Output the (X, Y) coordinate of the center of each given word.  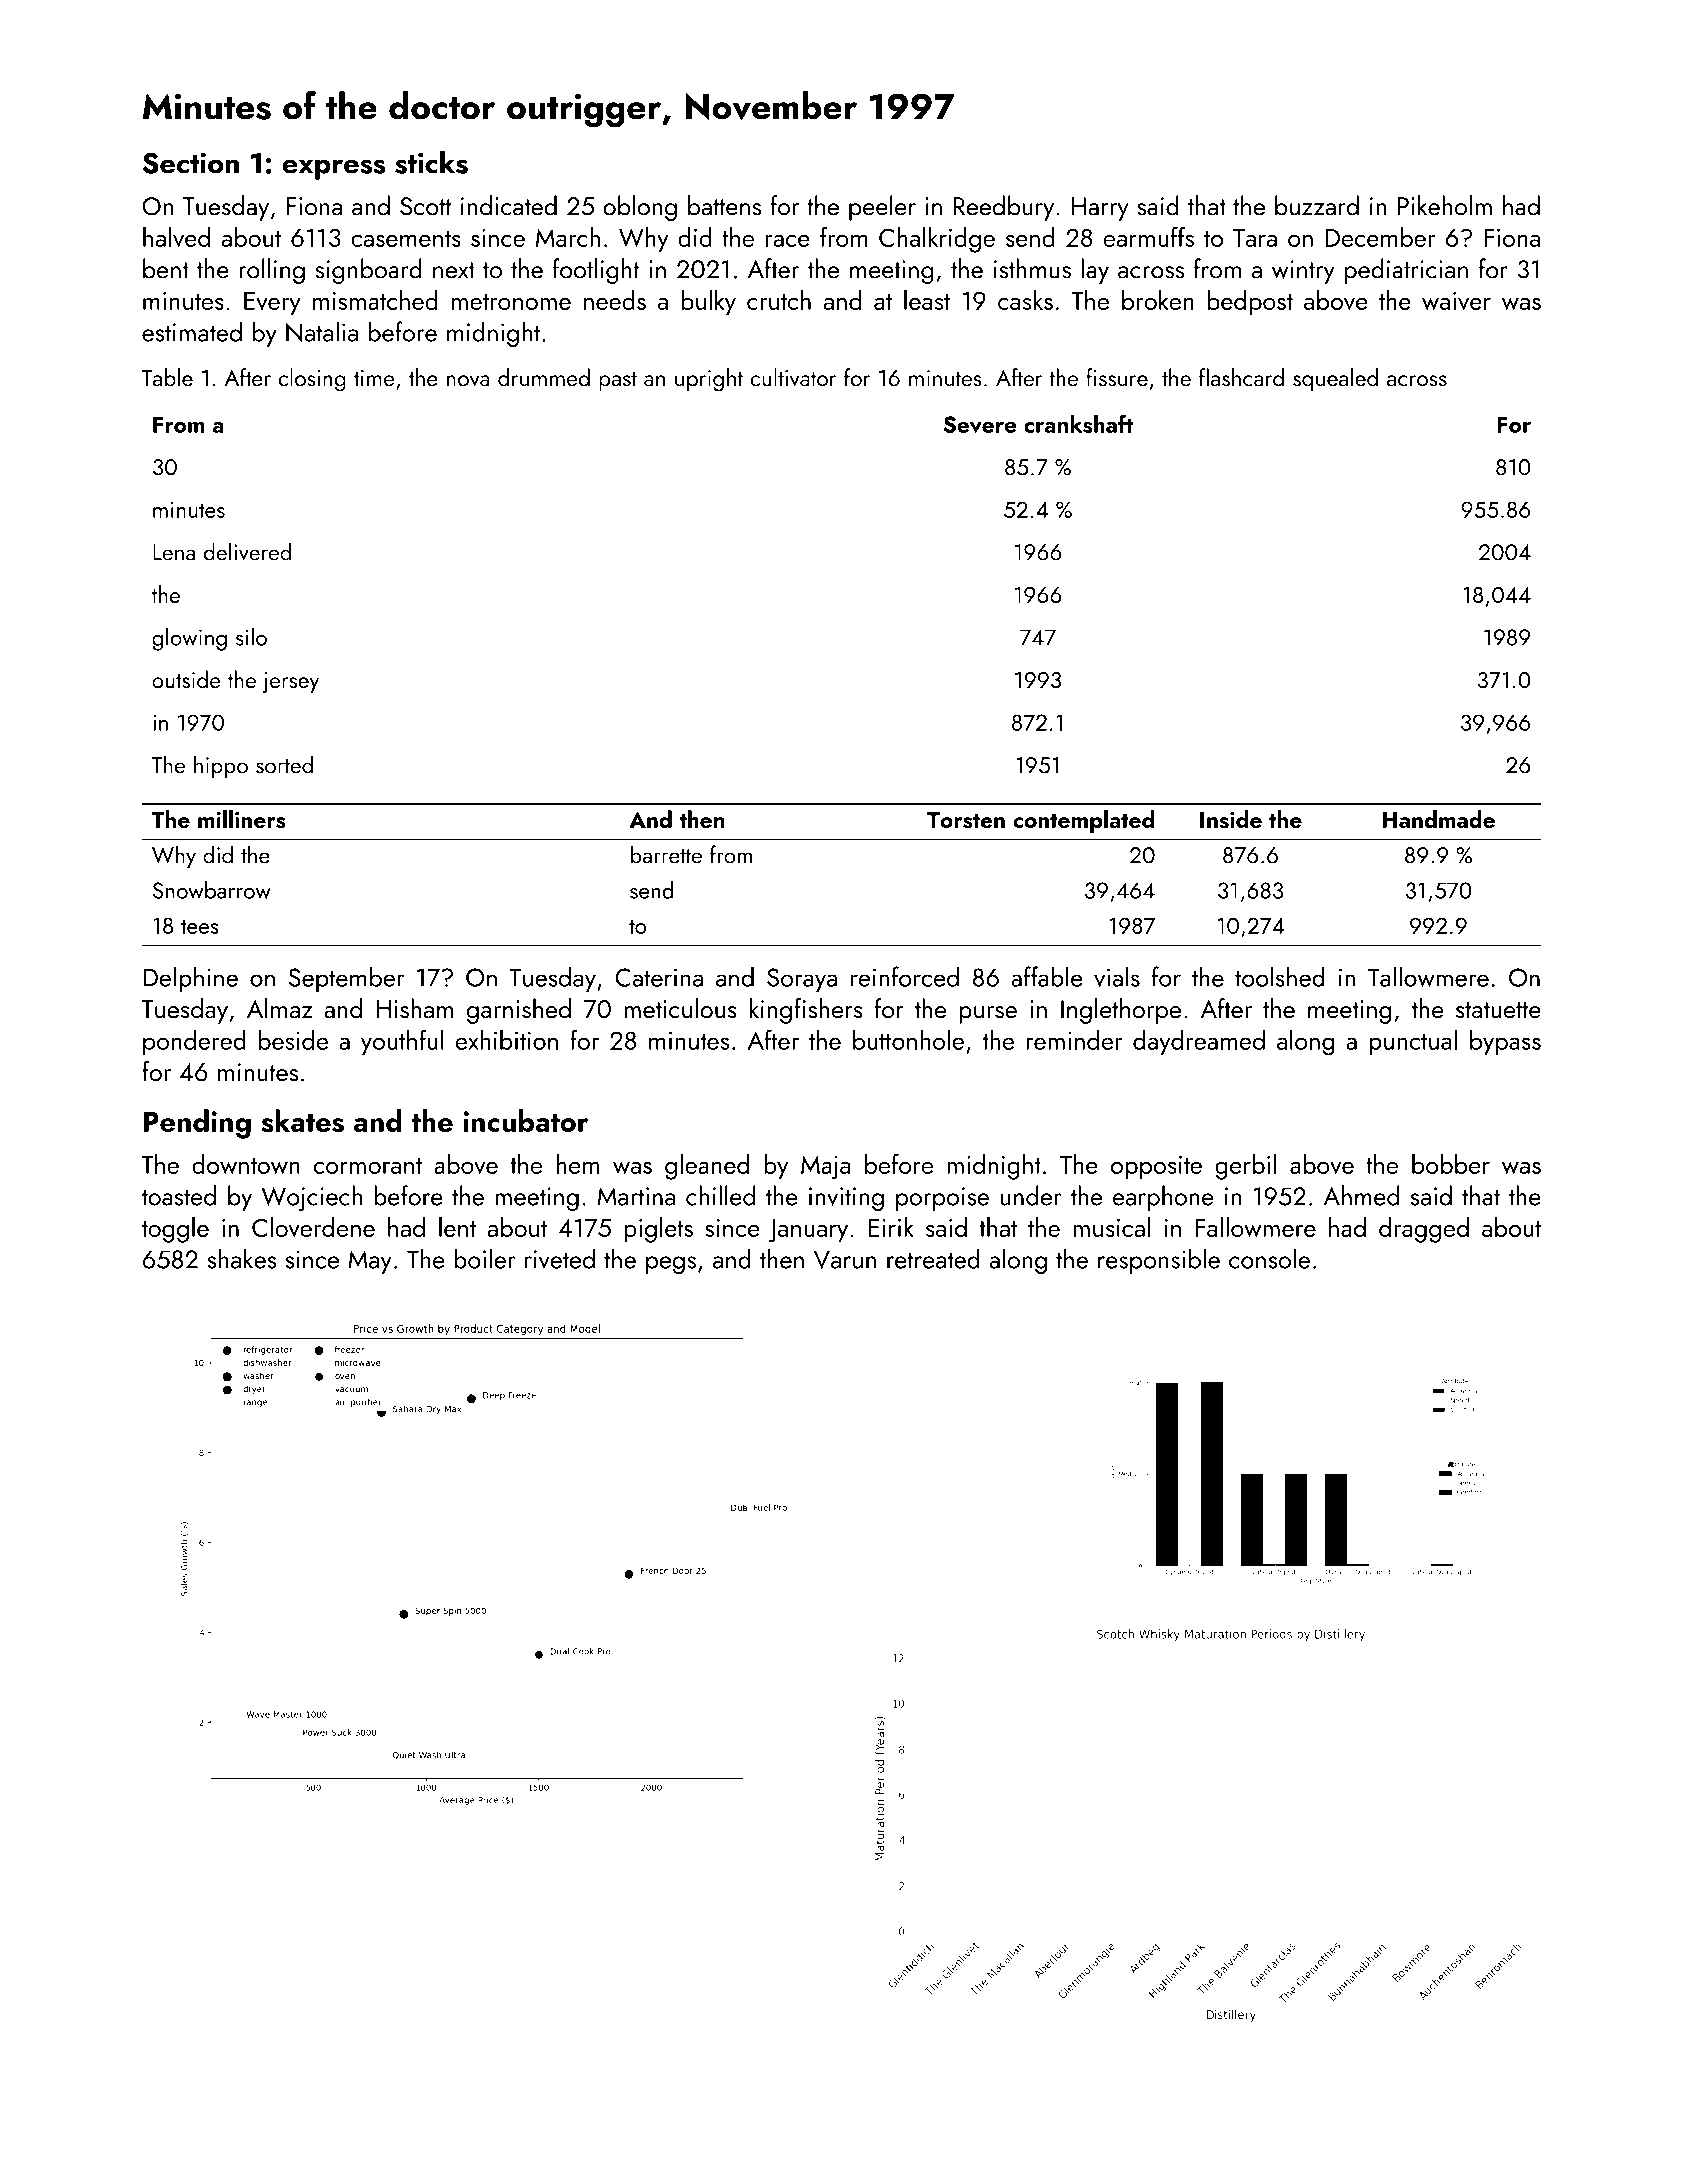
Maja (825, 1167)
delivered (247, 551)
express (333, 169)
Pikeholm (1445, 205)
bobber (1451, 1164)
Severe (980, 425)
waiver (1456, 301)
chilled (720, 1195)
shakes (241, 1258)
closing (312, 380)
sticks (431, 162)
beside (293, 1040)
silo (251, 637)
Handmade (1438, 819)
